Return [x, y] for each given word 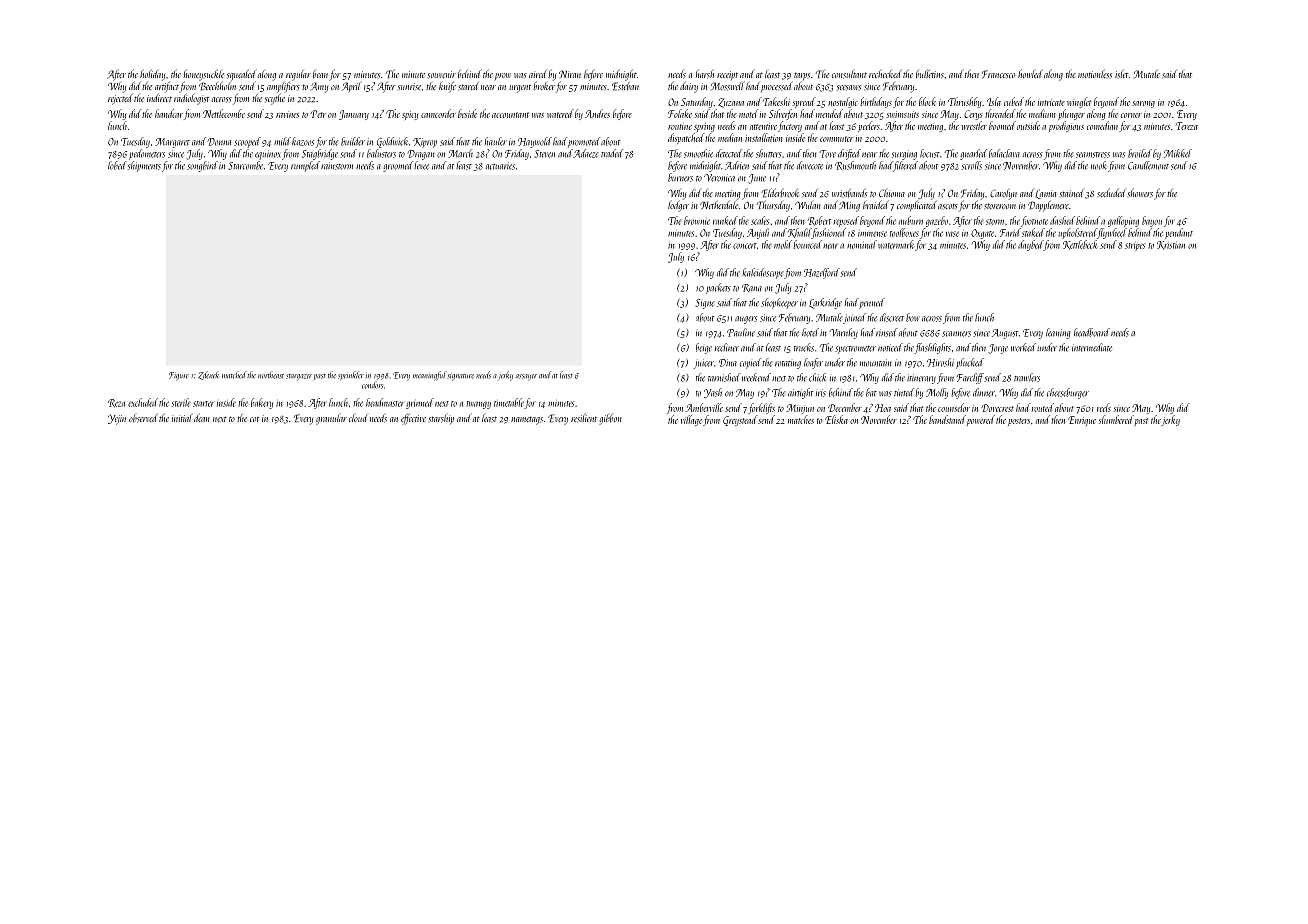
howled [1030, 73]
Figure [179, 376]
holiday [152, 75]
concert [745, 246]
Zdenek [208, 375]
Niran [570, 74]
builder [353, 141]
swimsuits [903, 114]
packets [718, 288]
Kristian [1171, 245]
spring [704, 127]
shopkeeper [779, 303]
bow [912, 317]
